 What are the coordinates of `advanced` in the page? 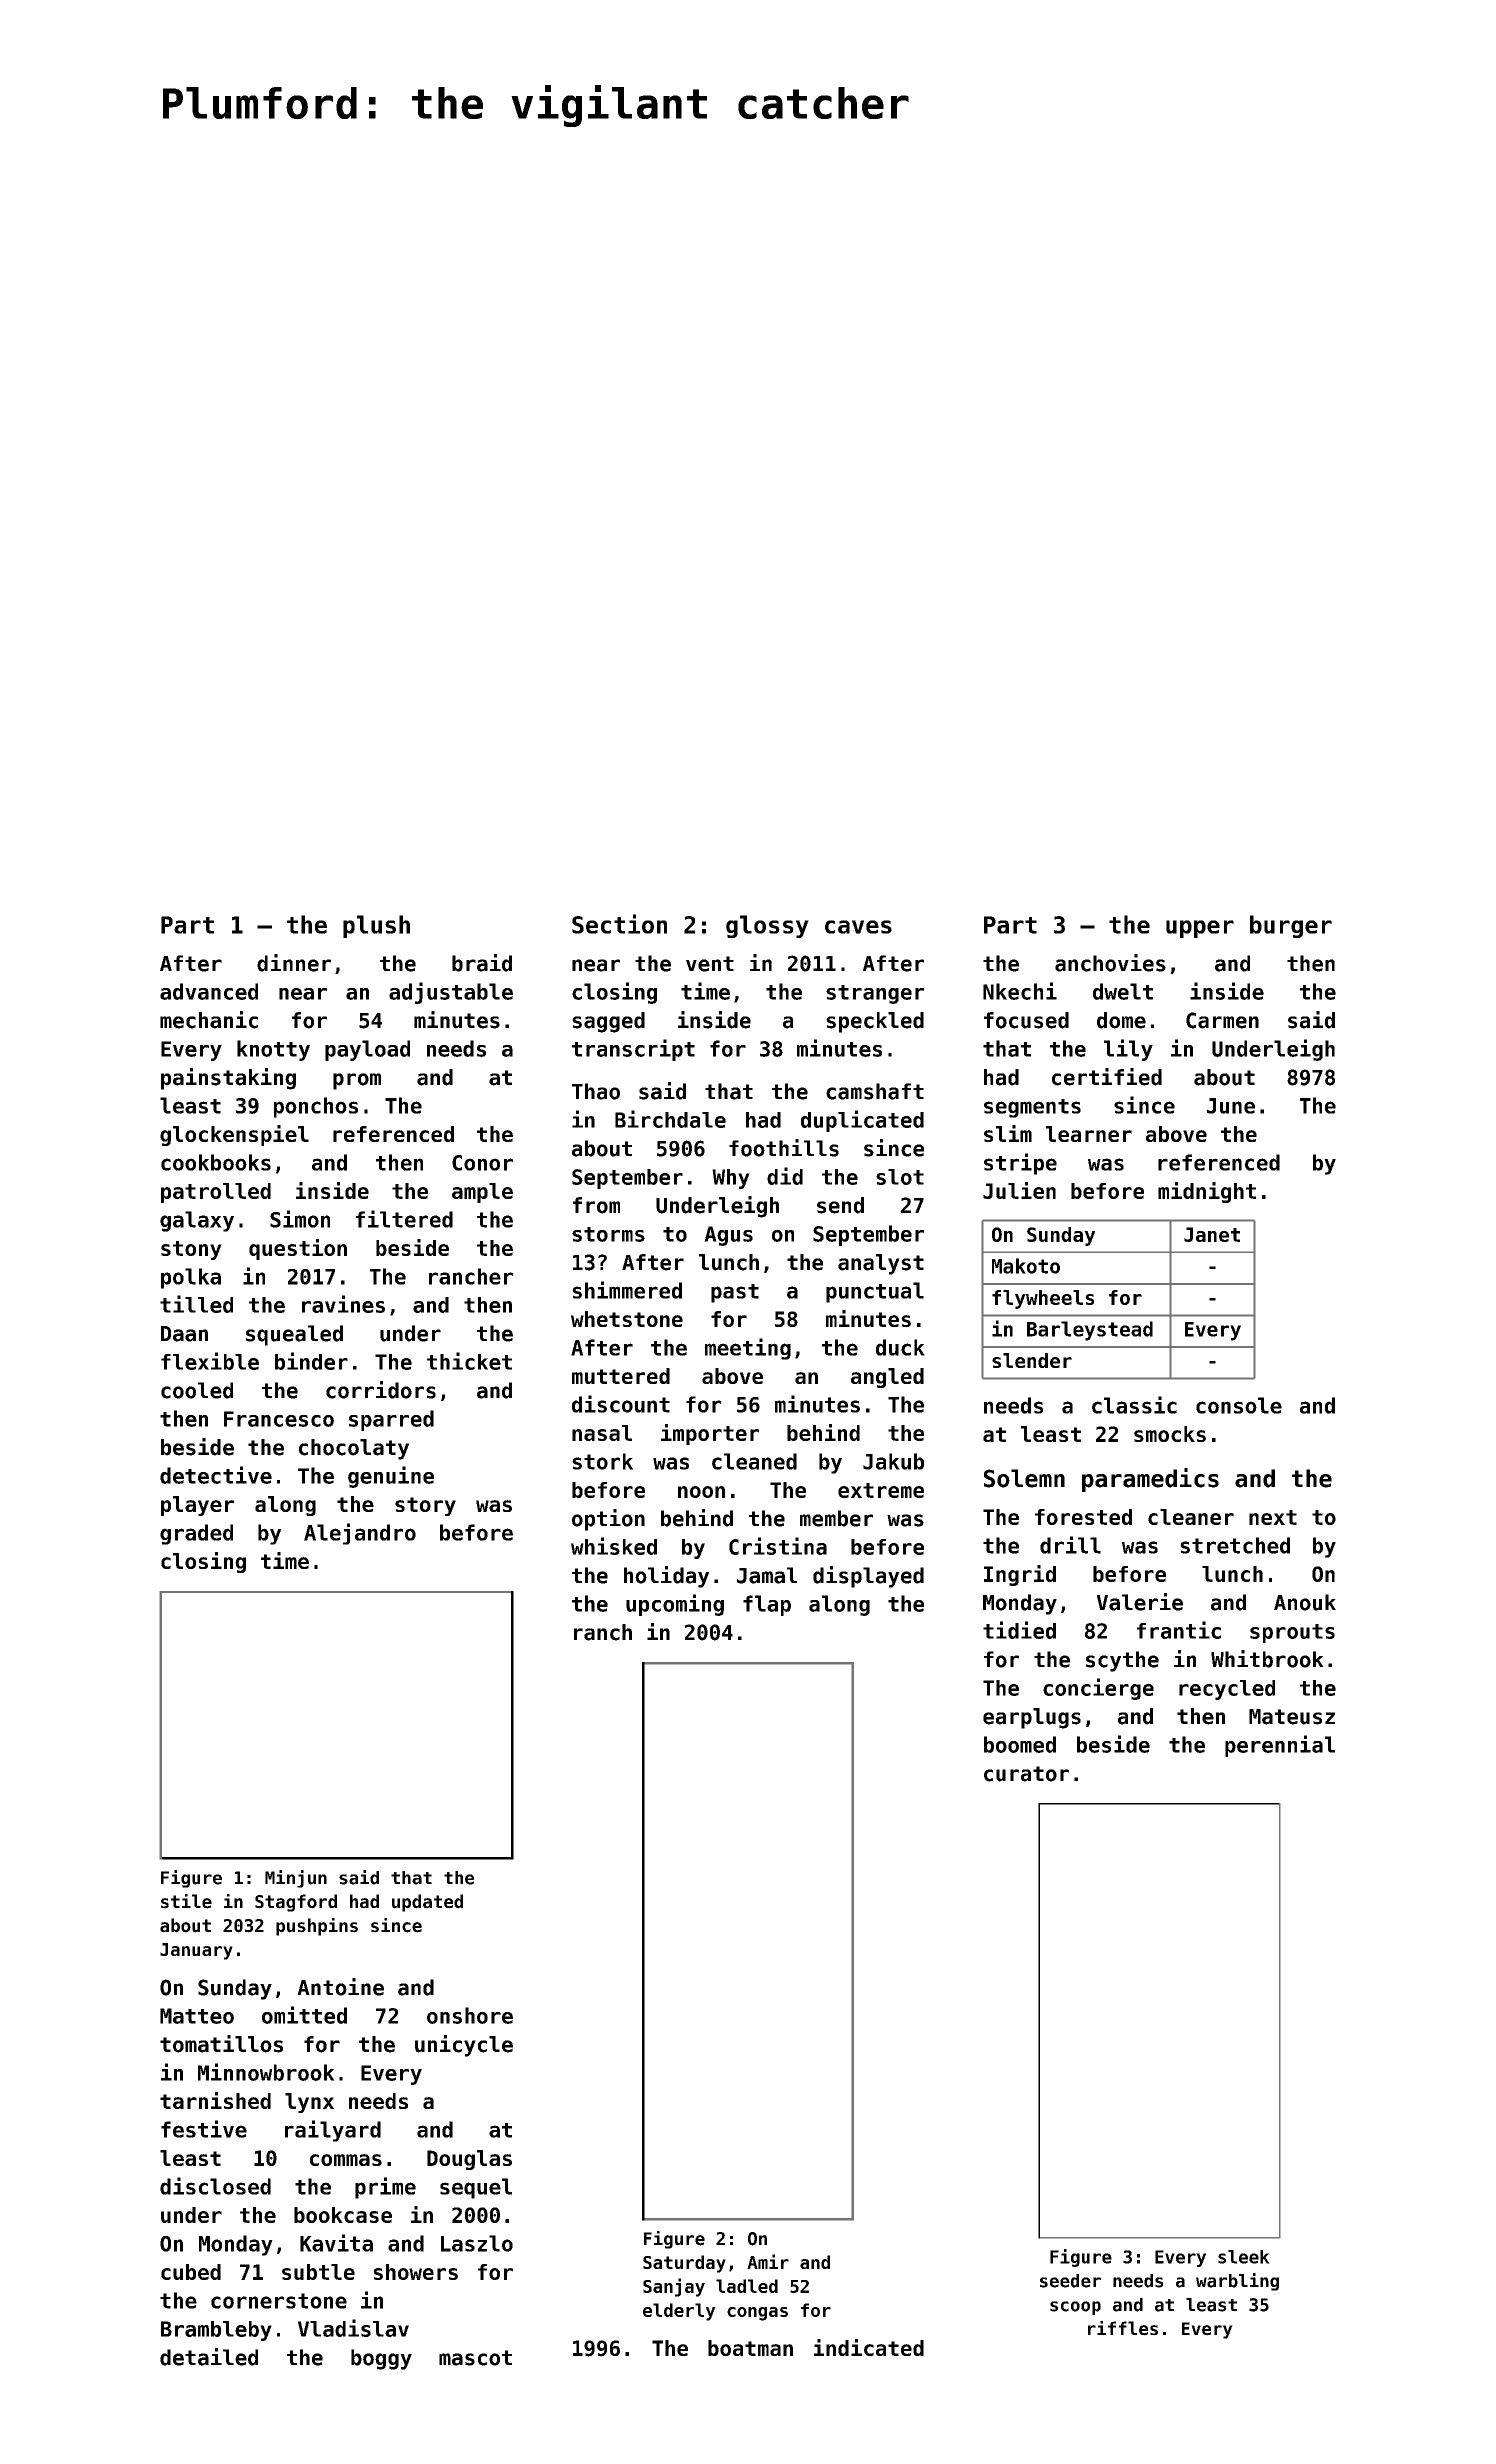 It's located at (209, 991).
